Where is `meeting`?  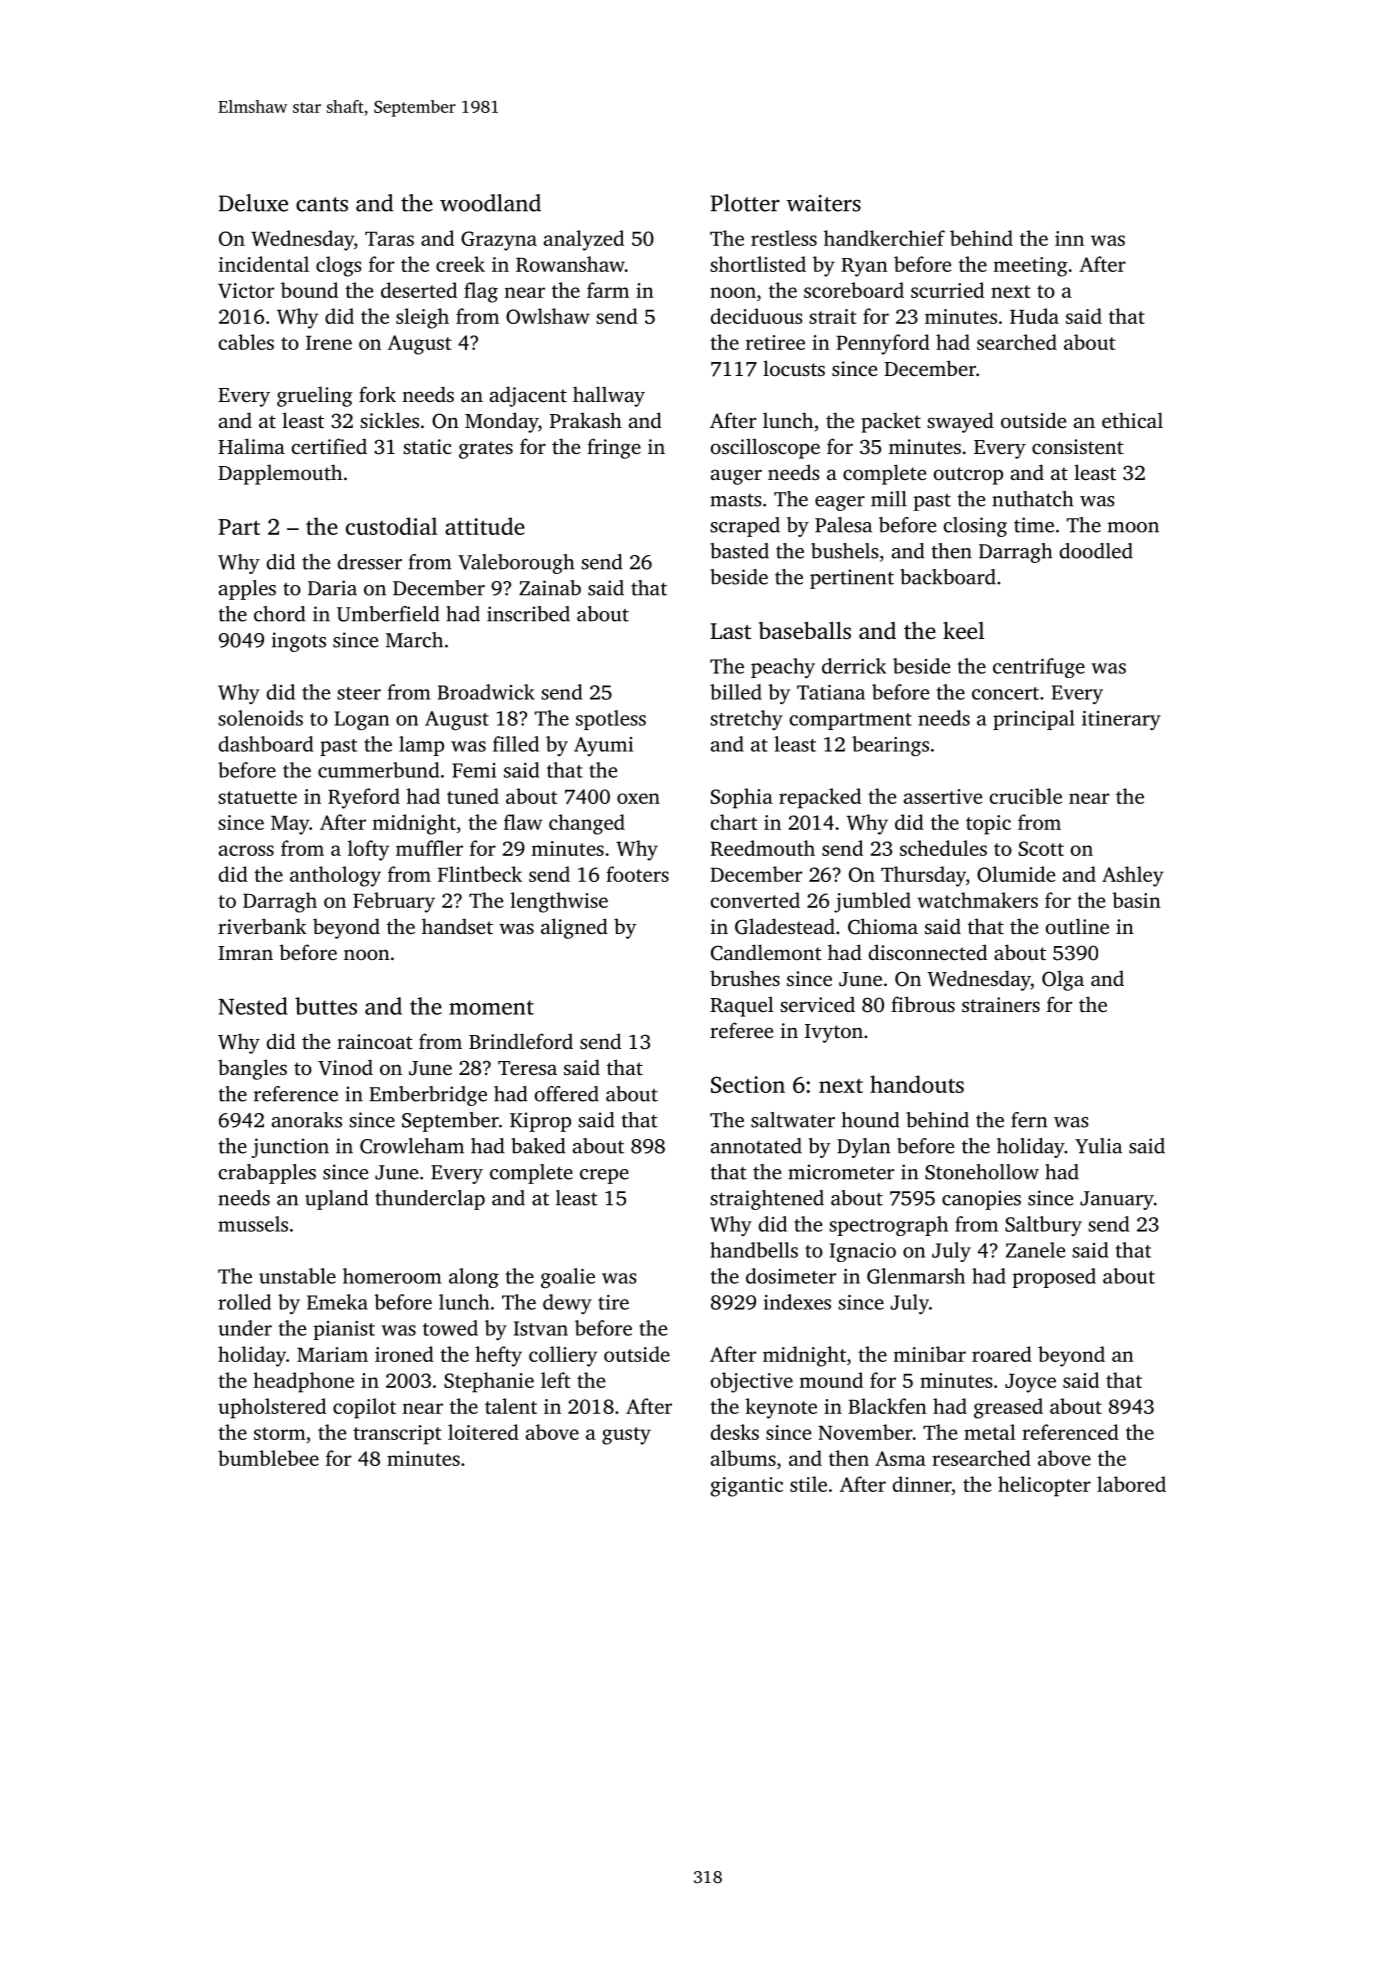 meeting is located at coordinates (1031, 267).
